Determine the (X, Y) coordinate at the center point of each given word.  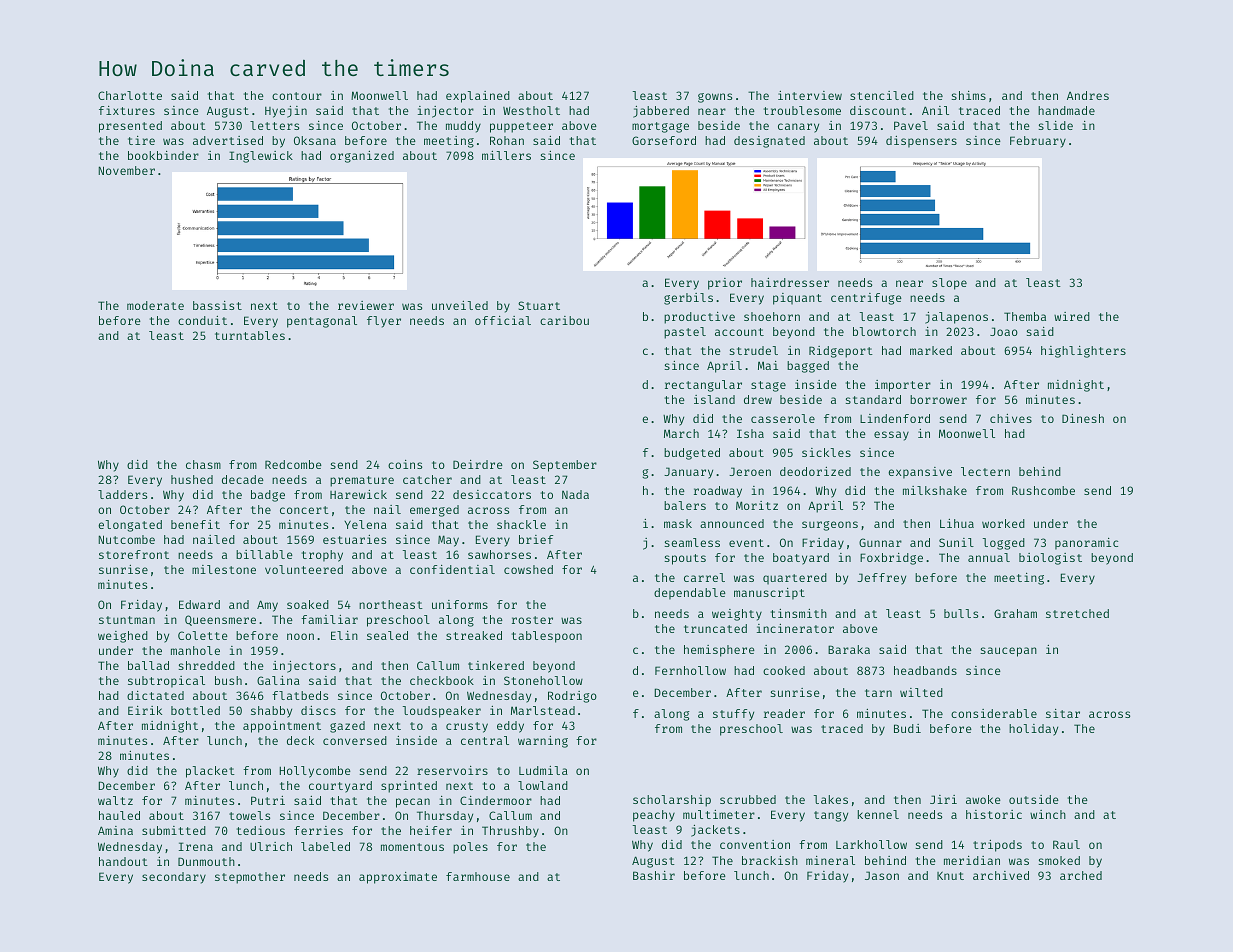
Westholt (531, 110)
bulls (961, 613)
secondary (174, 878)
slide (1056, 125)
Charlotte (130, 95)
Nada (575, 494)
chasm (203, 464)
